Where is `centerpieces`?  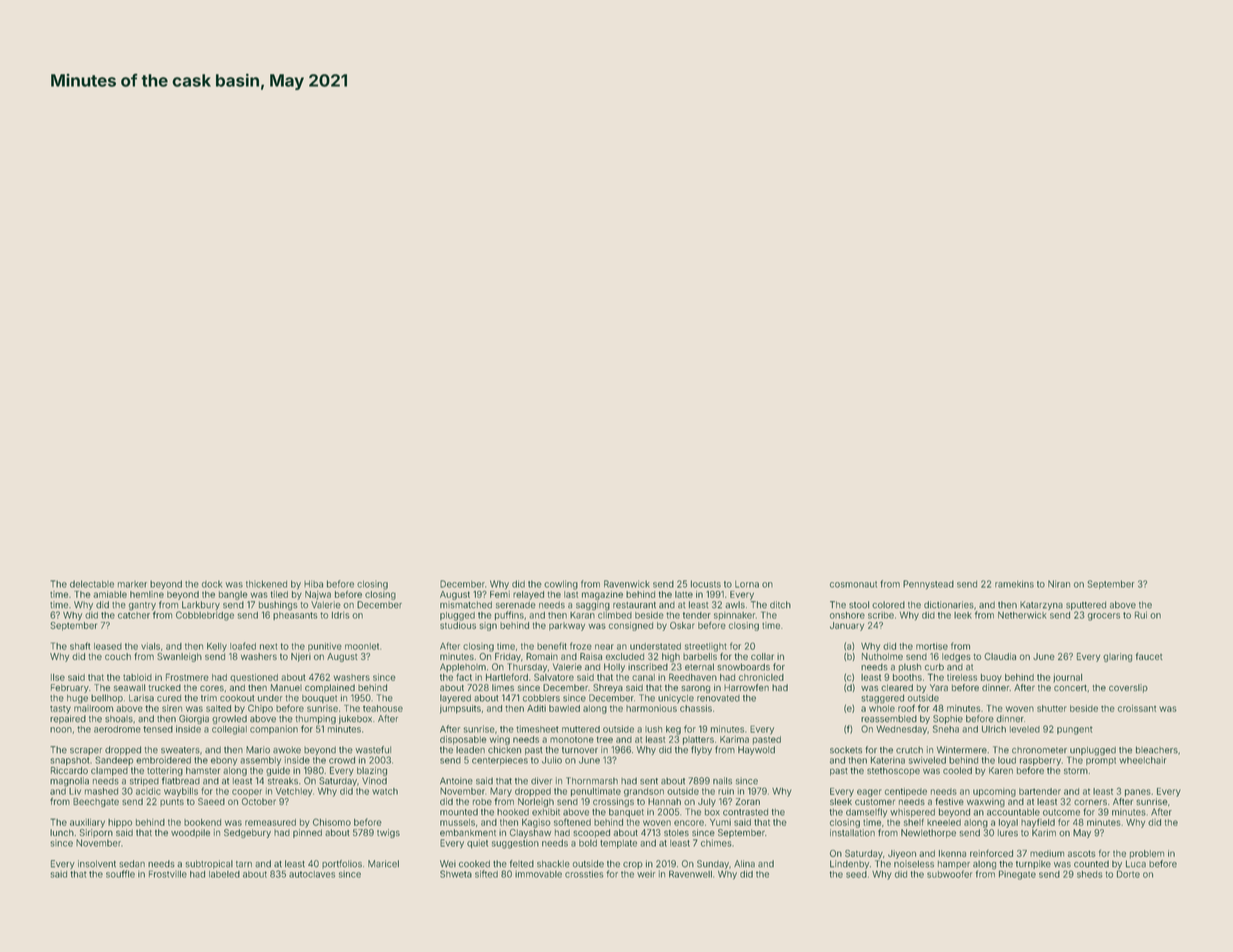
centerpieces is located at coordinates (500, 761).
